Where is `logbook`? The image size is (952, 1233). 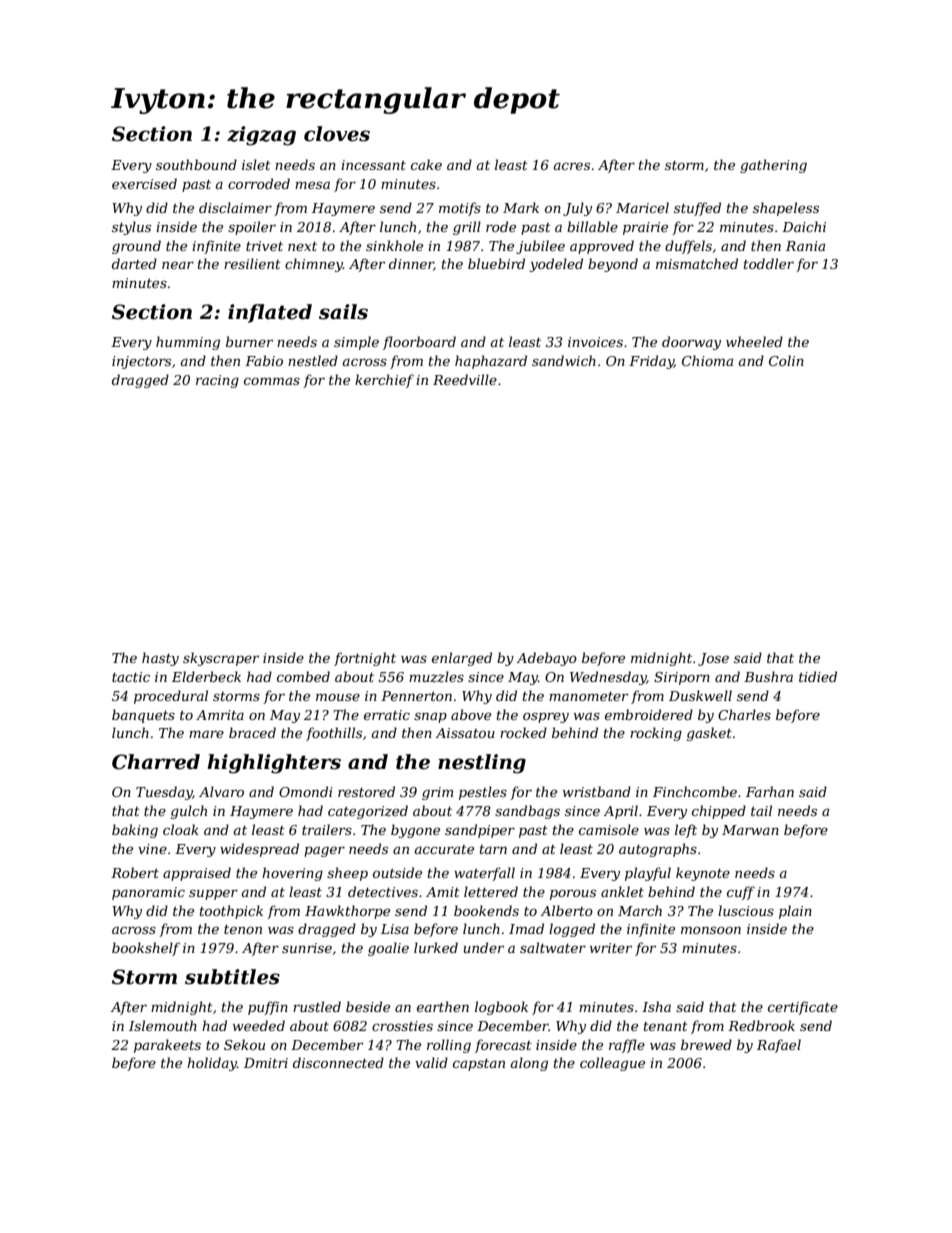
logbook is located at coordinates (501, 1008).
